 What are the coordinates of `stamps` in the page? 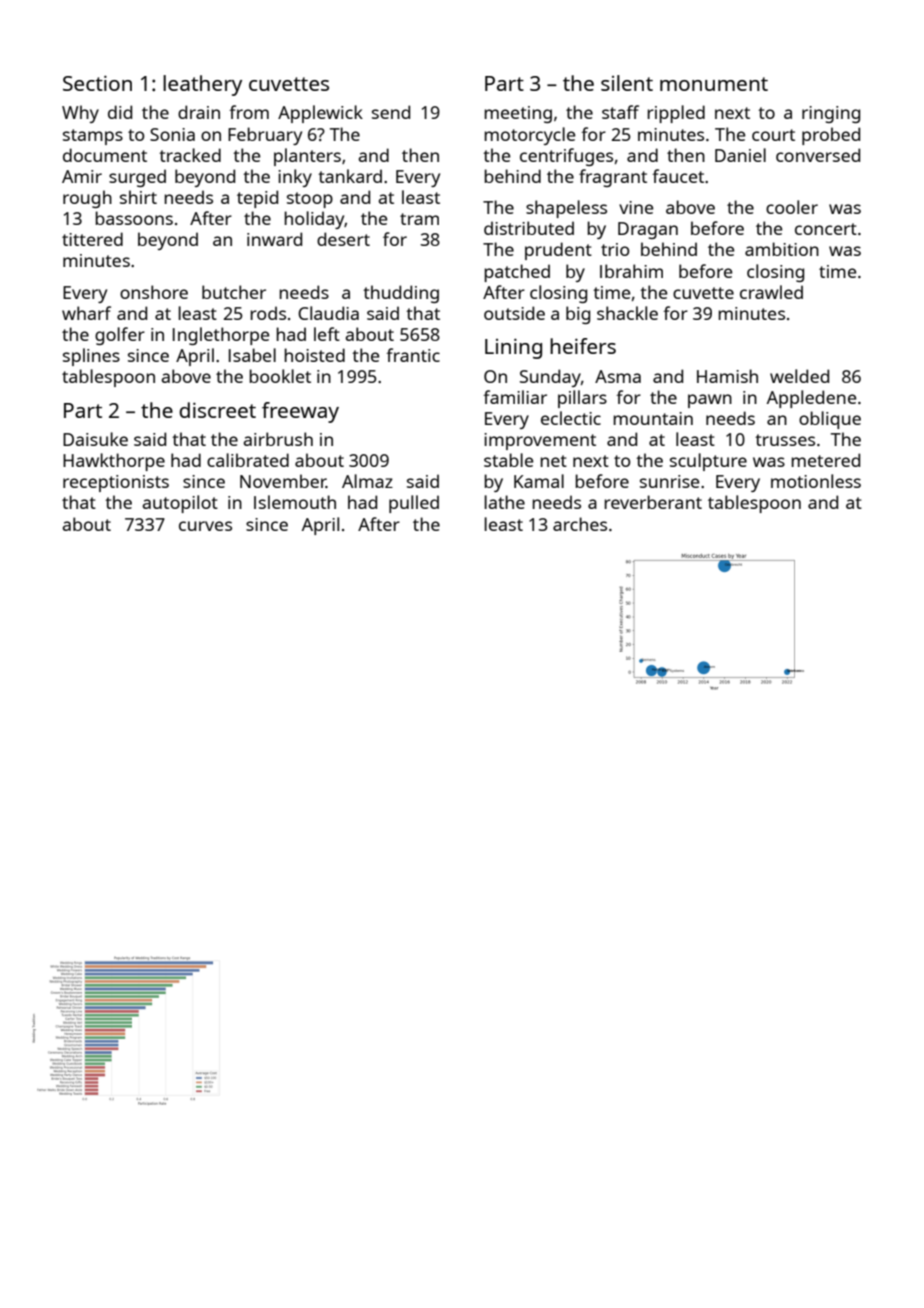 It's located at (93, 137).
